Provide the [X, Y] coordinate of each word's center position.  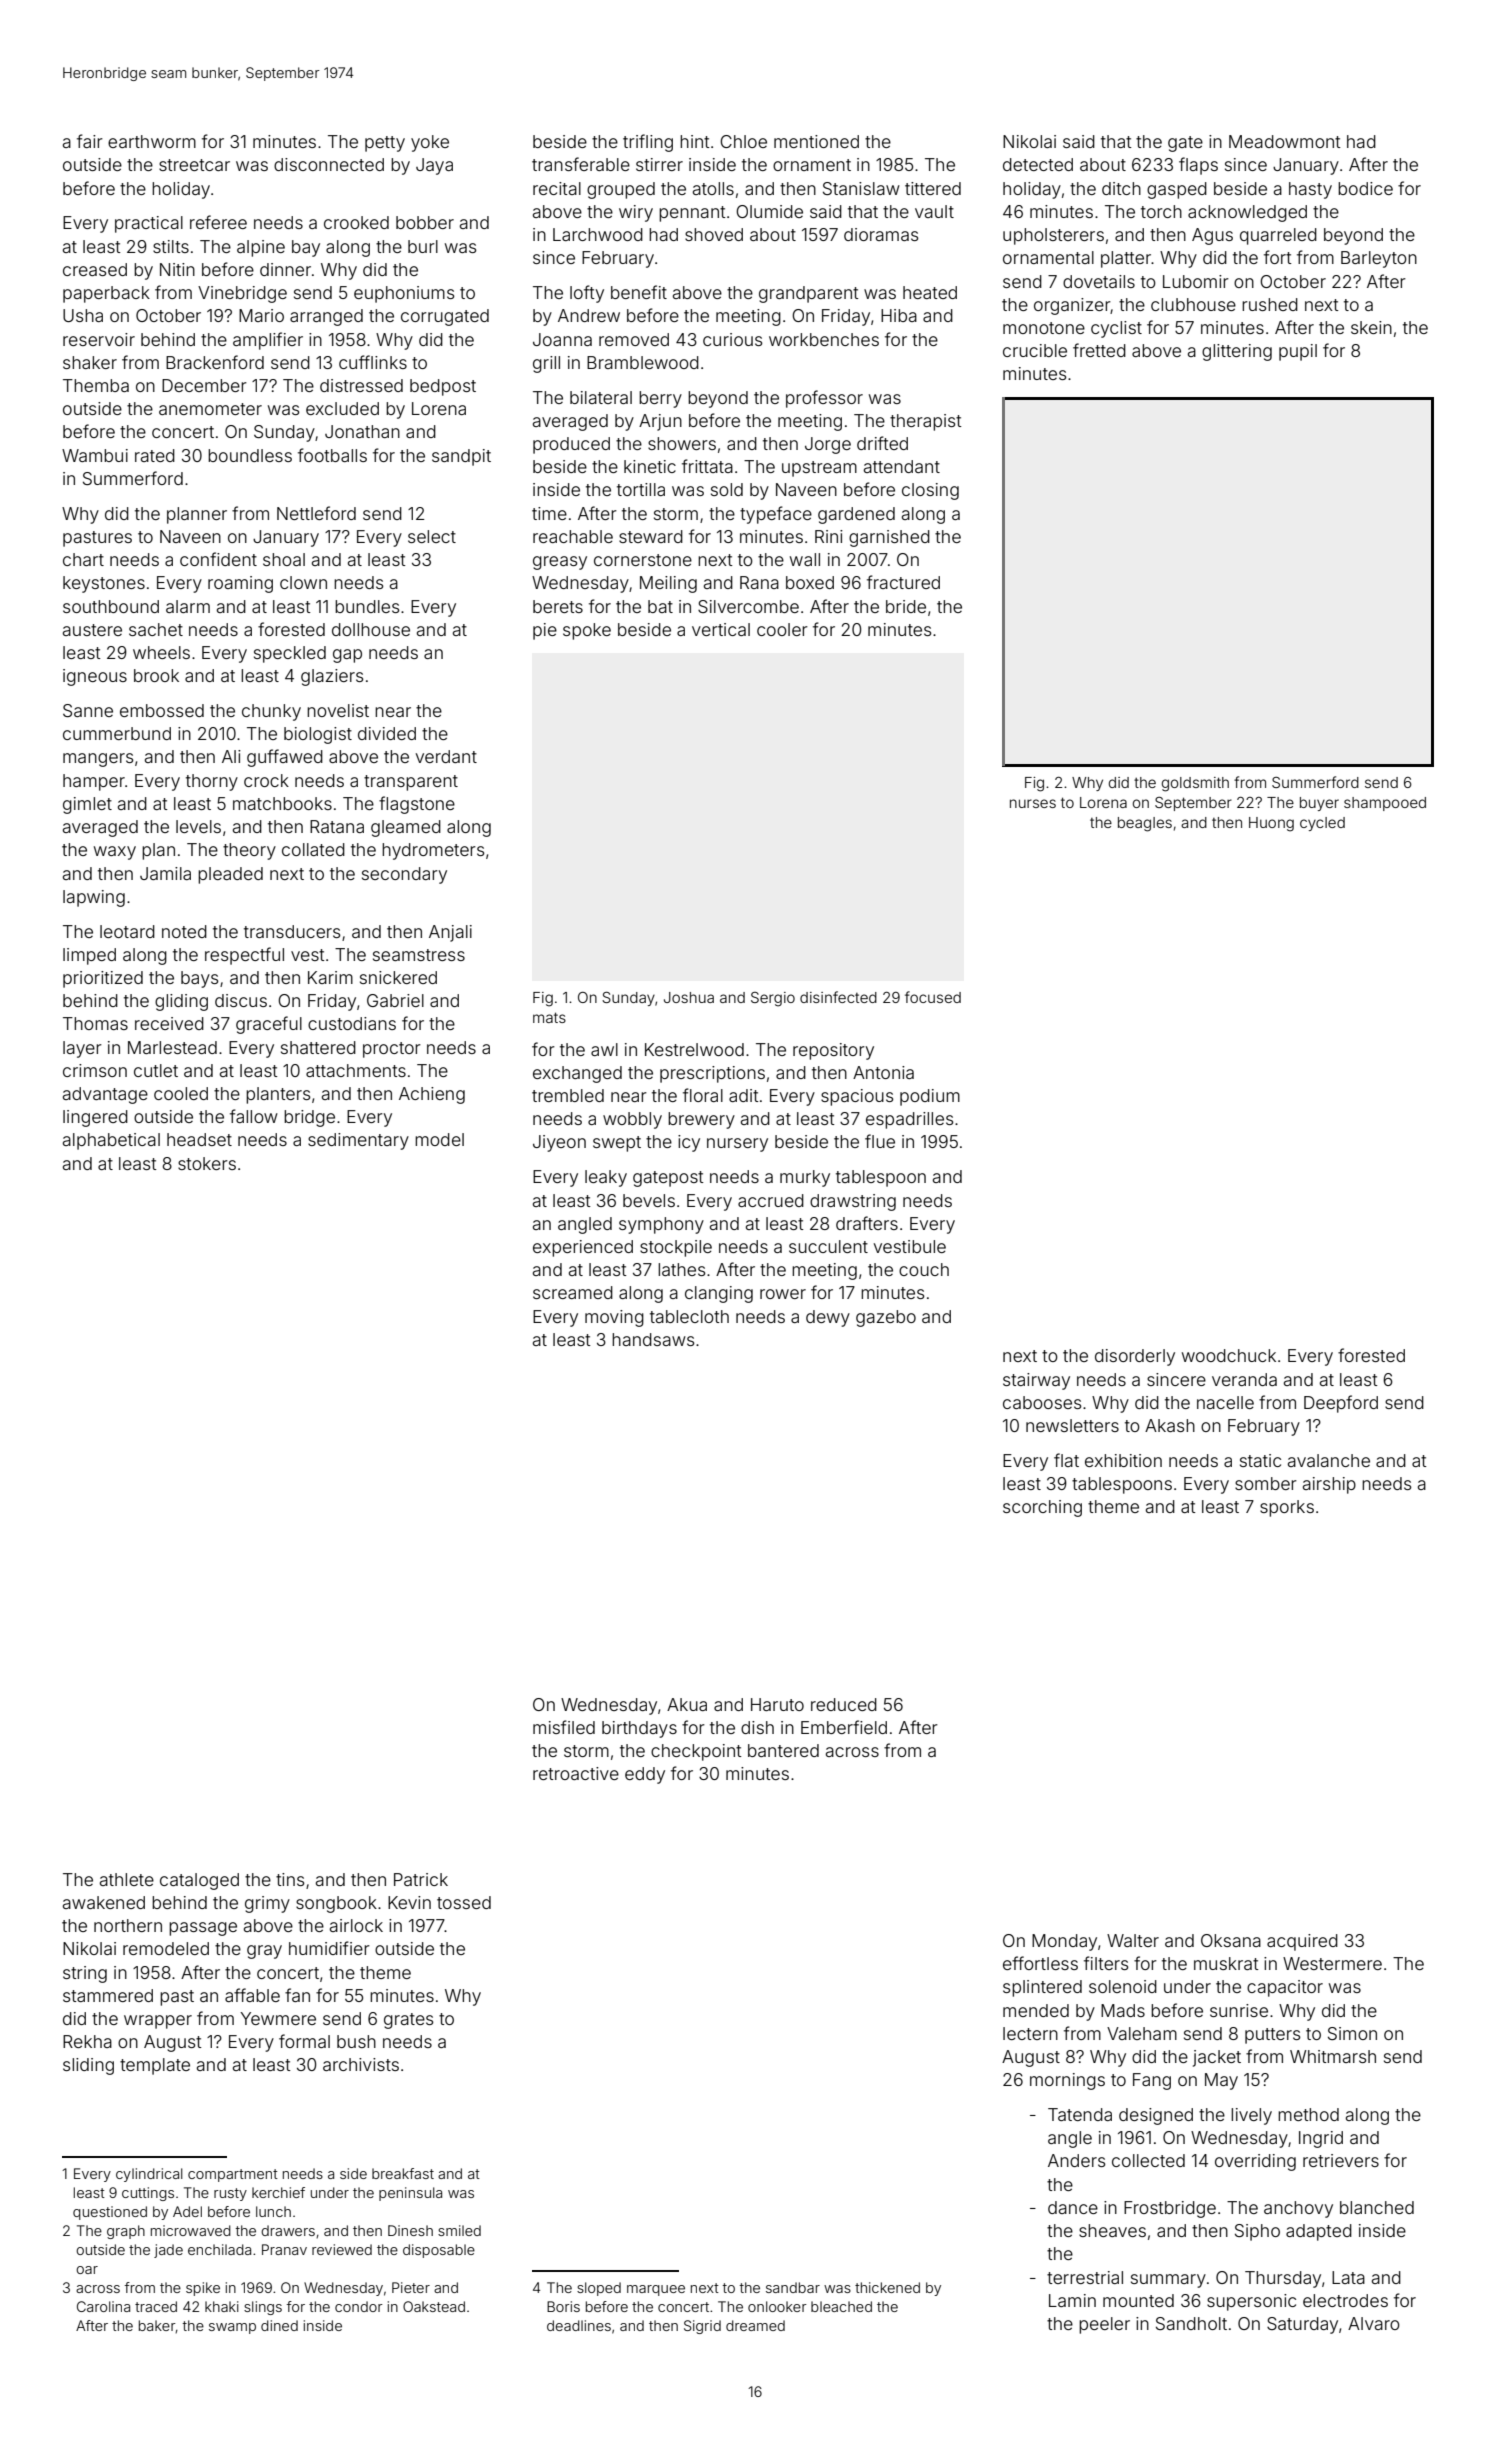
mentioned [816, 141]
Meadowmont [1285, 141]
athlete [127, 1879]
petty [385, 144]
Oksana [1231, 1940]
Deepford [1341, 1404]
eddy [645, 1775]
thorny [212, 782]
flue [880, 1141]
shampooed [1385, 804]
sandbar [793, 2287]
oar [87, 2270]
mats [549, 1017]
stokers [207, 1163]
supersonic [1251, 2302]
